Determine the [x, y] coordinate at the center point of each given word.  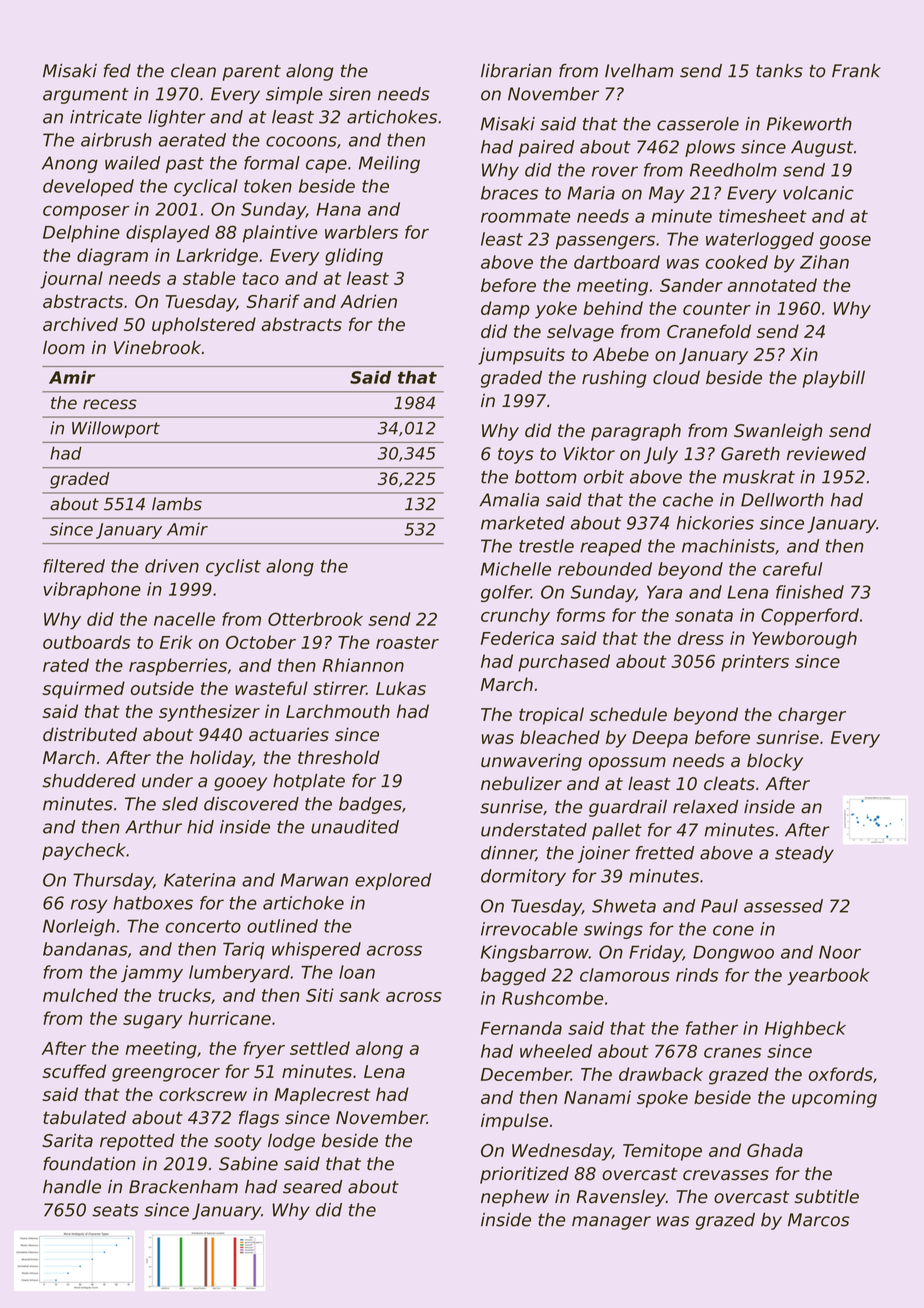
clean [193, 71]
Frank [856, 71]
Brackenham [183, 1187]
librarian [516, 71]
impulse [514, 1122]
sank [359, 995]
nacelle [184, 619]
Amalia [509, 500]
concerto [203, 926]
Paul [719, 906]
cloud [676, 377]
